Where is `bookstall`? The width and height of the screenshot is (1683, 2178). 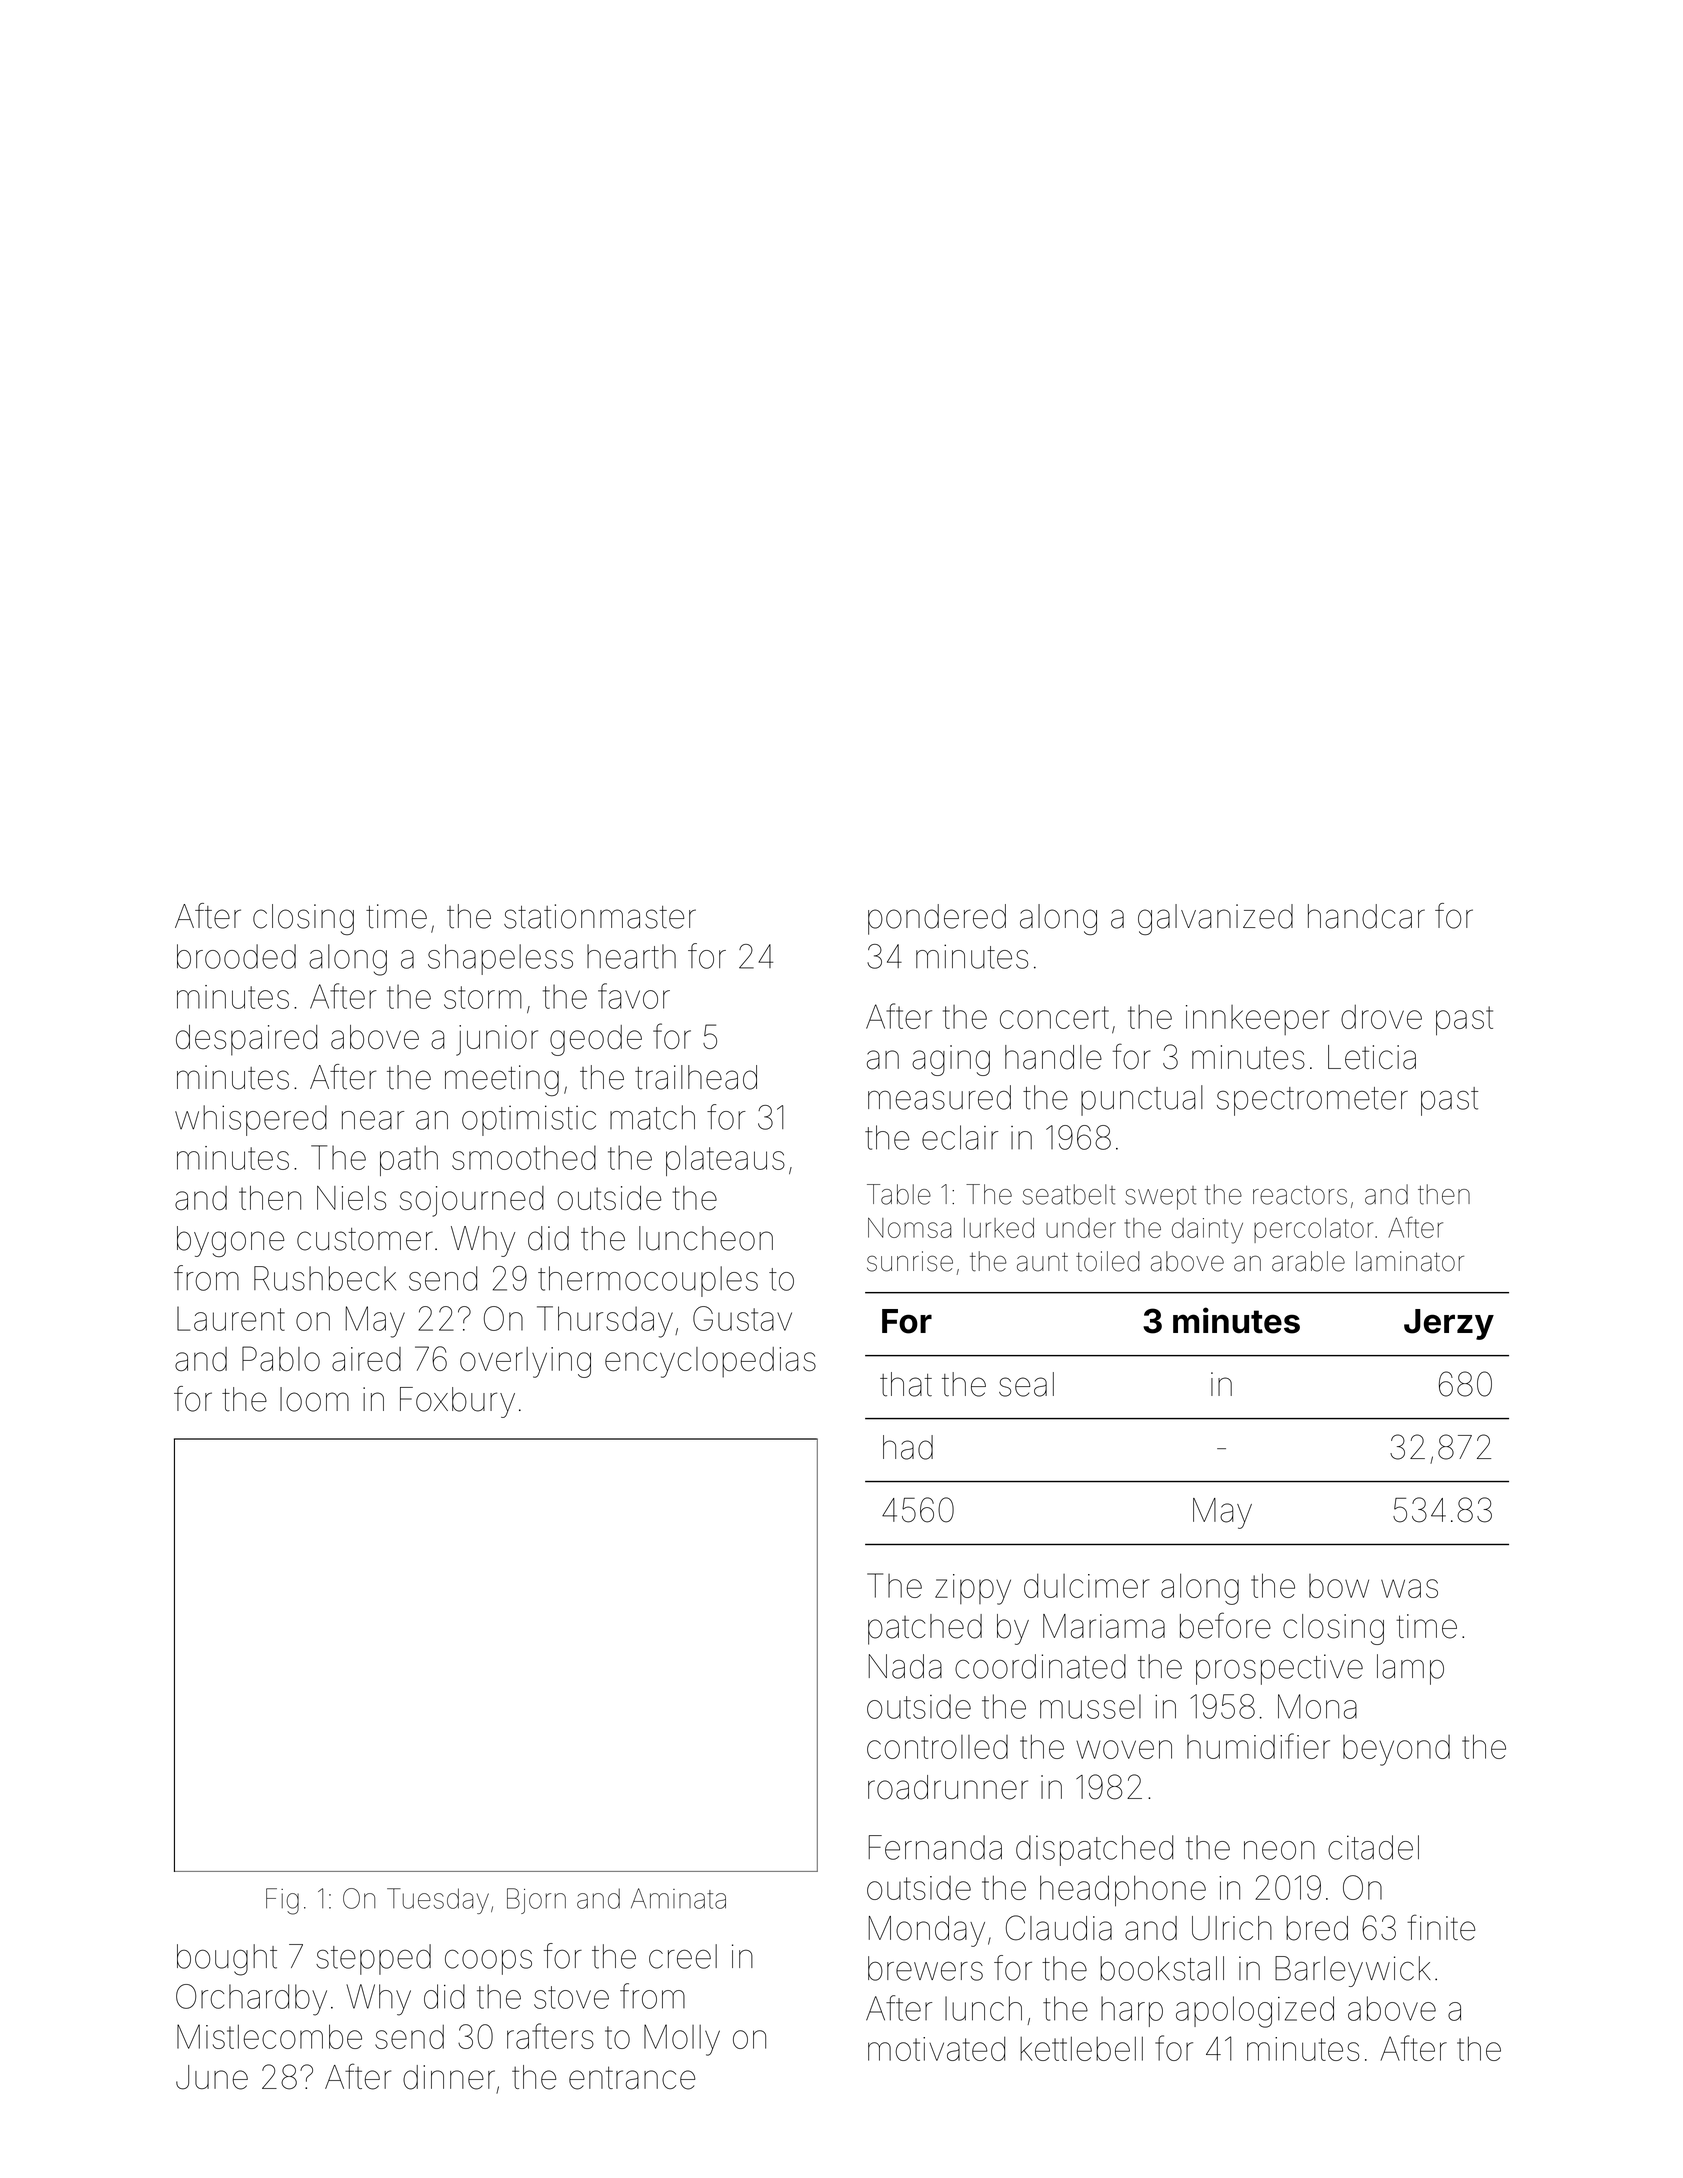
bookstall is located at coordinates (1162, 1968).
